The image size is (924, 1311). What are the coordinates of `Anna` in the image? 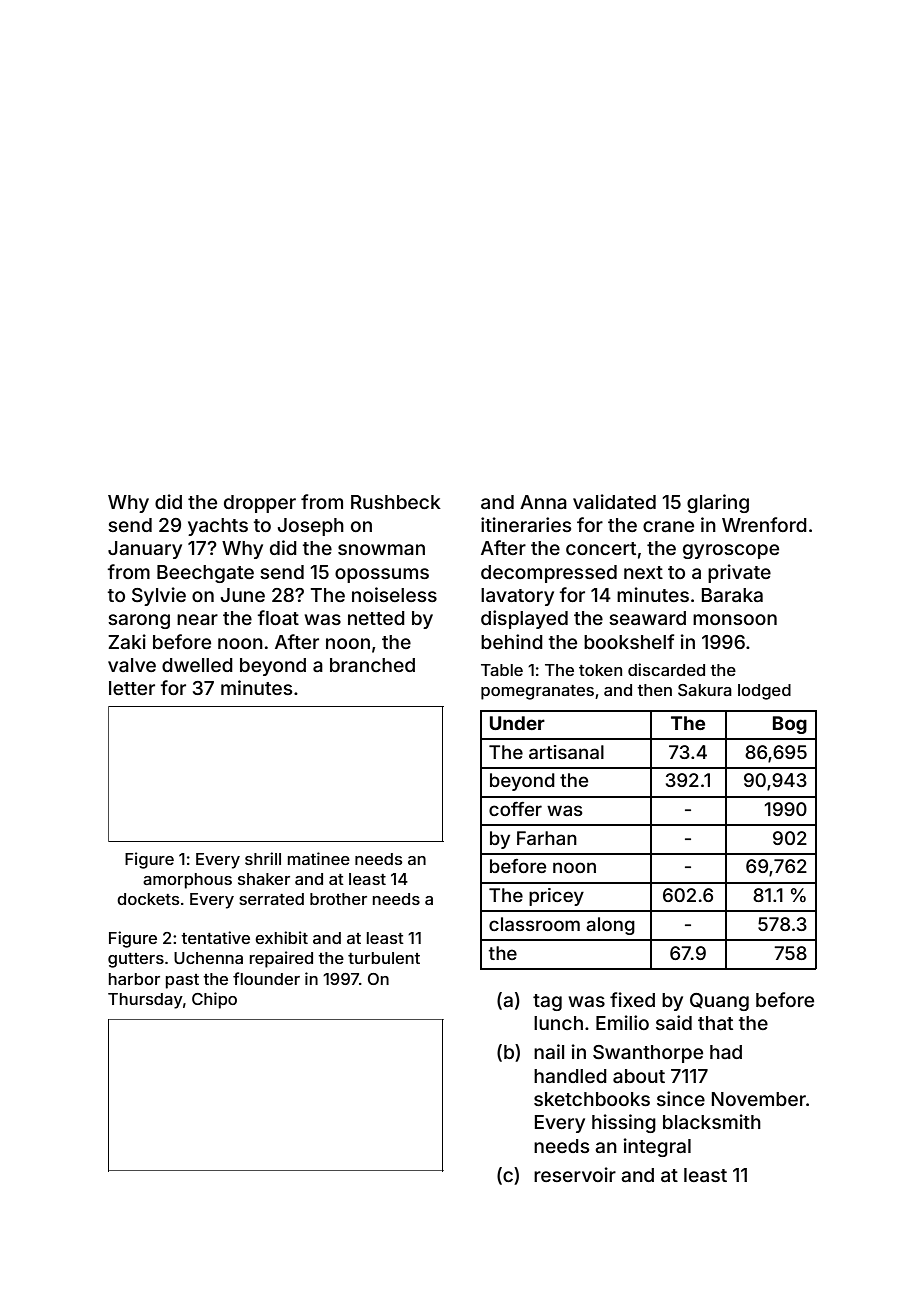 It's located at (543, 502).
